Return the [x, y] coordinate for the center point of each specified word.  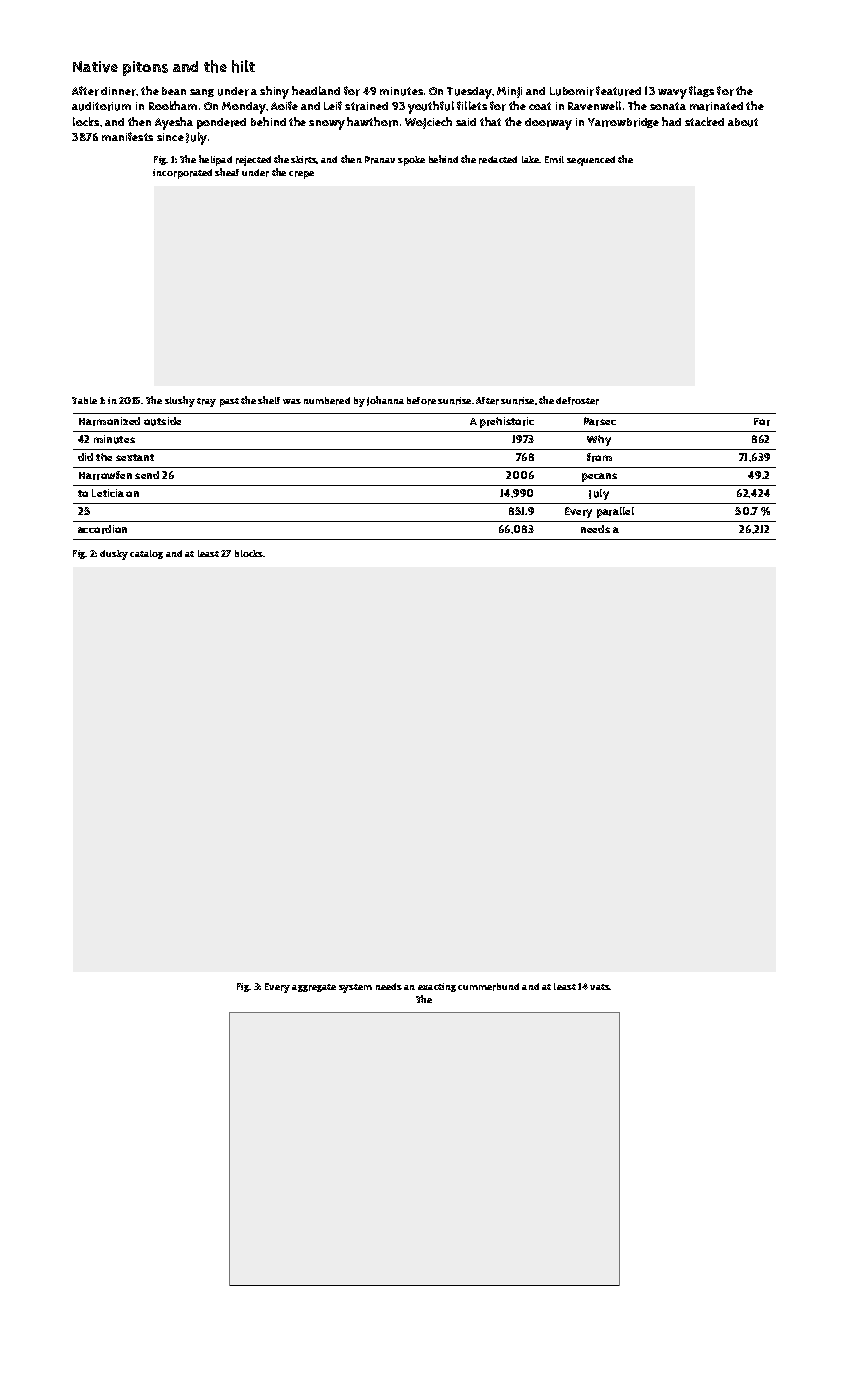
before [421, 401]
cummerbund [488, 987]
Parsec [600, 421]
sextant [135, 457]
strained [366, 106]
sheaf [227, 172]
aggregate [314, 988]
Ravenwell [594, 105]
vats [600, 987]
